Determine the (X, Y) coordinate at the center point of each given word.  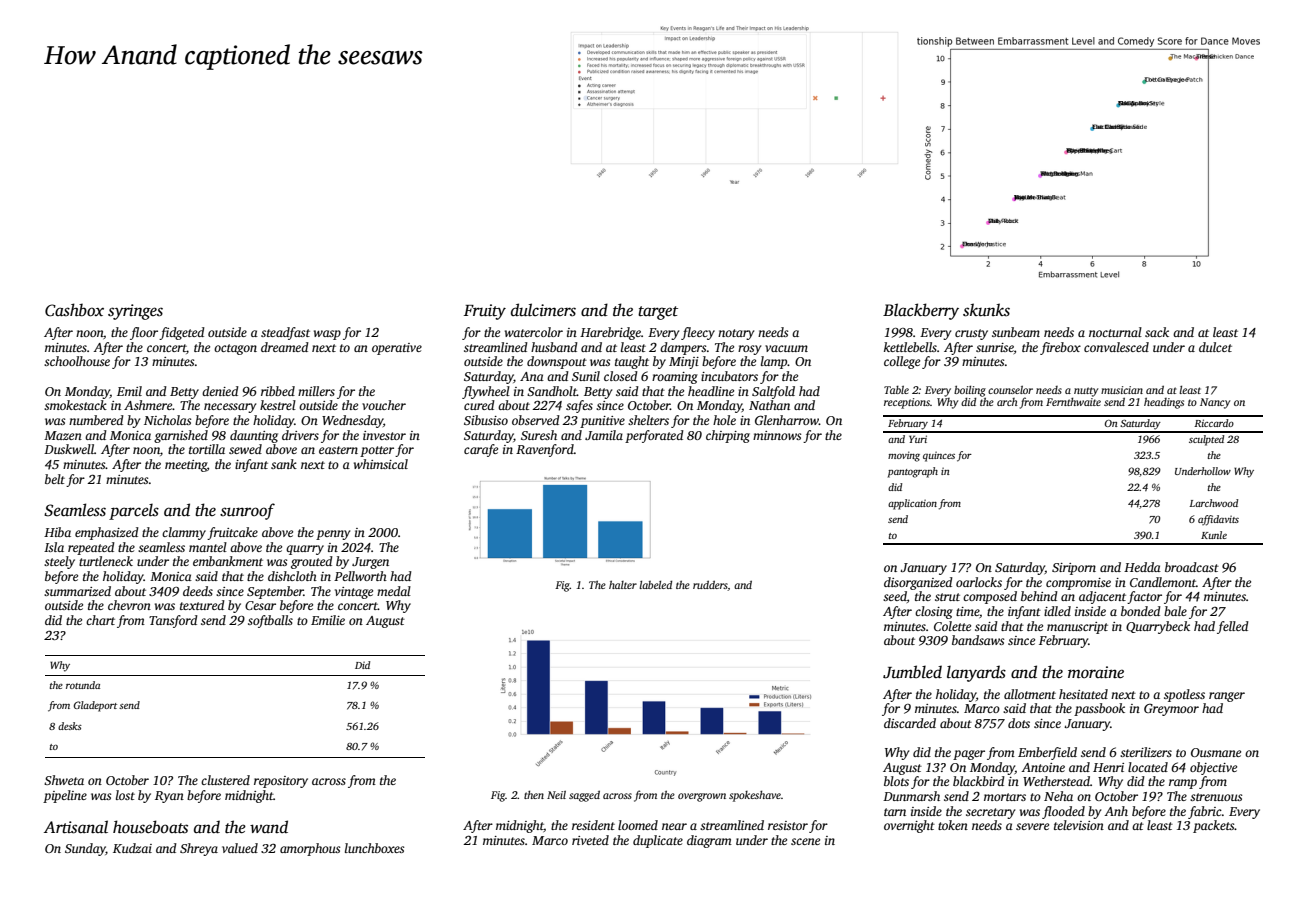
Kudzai (132, 848)
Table (896, 390)
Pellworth (360, 576)
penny (333, 535)
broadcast (1192, 567)
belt (55, 479)
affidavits (1218, 520)
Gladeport (95, 706)
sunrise (995, 347)
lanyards (976, 673)
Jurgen (370, 563)
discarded (910, 723)
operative (397, 349)
